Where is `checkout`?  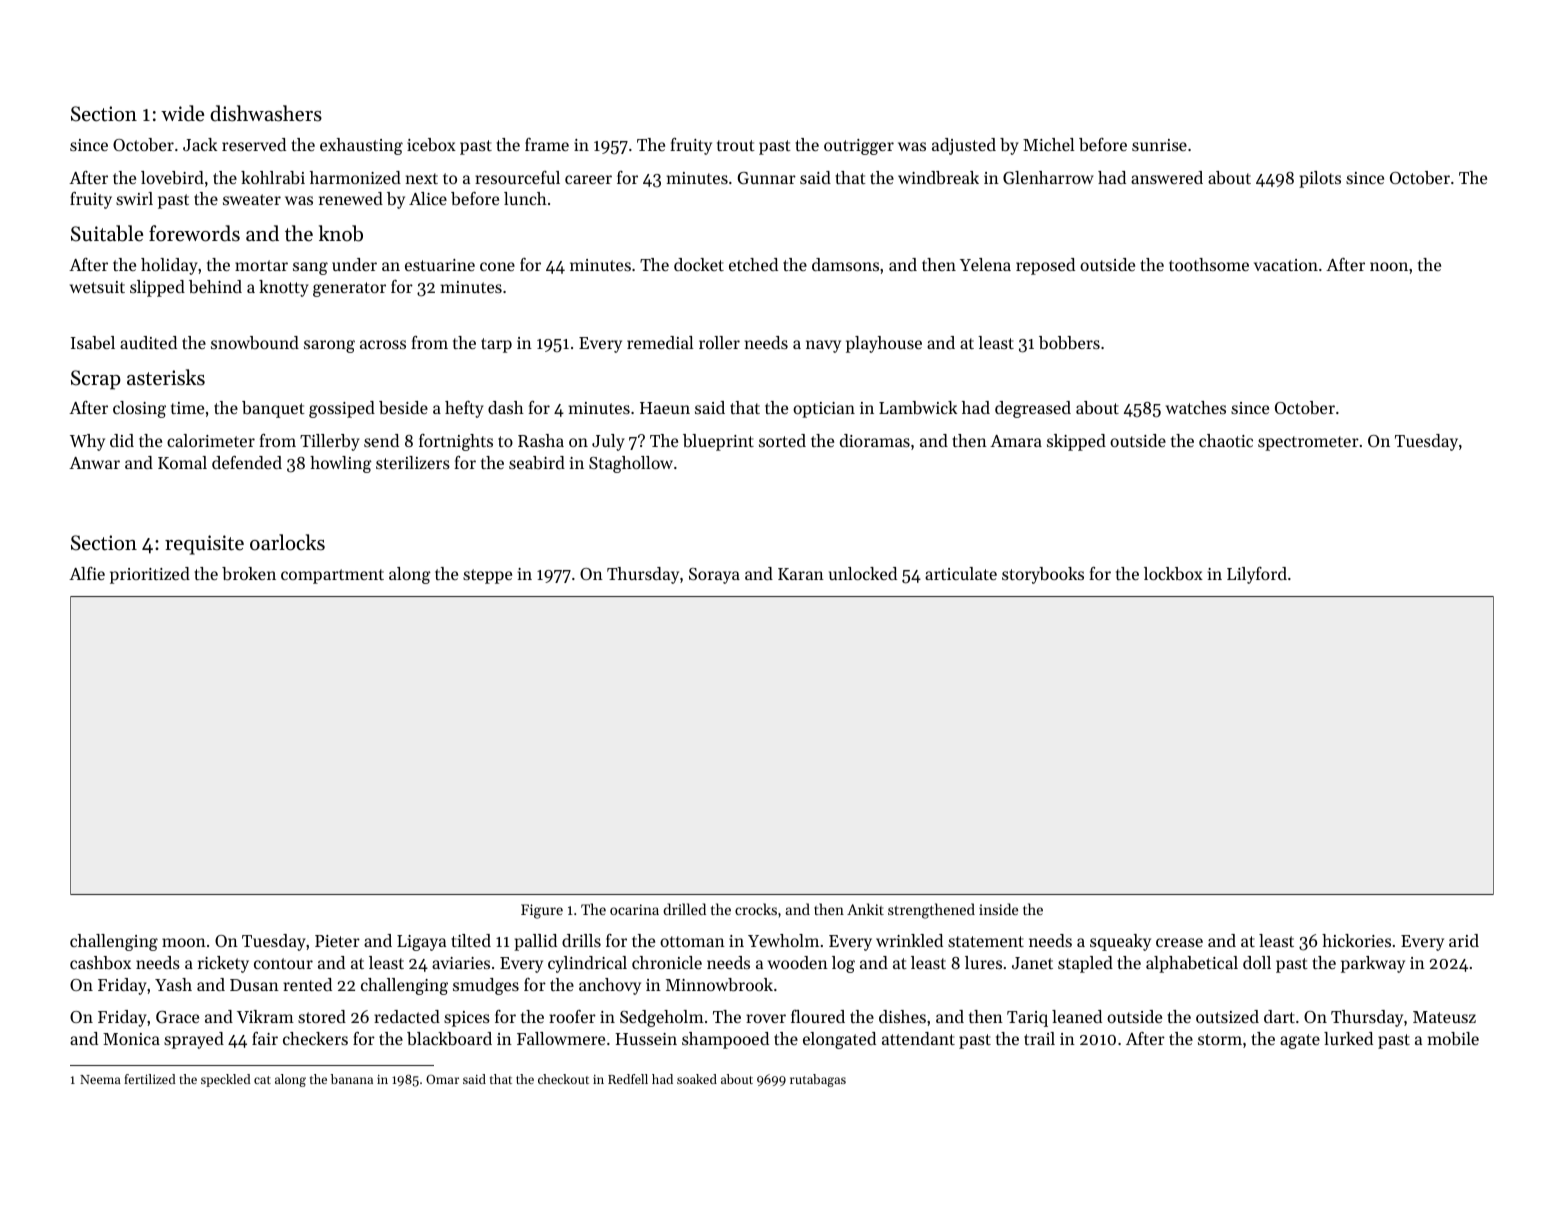
checkout is located at coordinates (563, 1079).
